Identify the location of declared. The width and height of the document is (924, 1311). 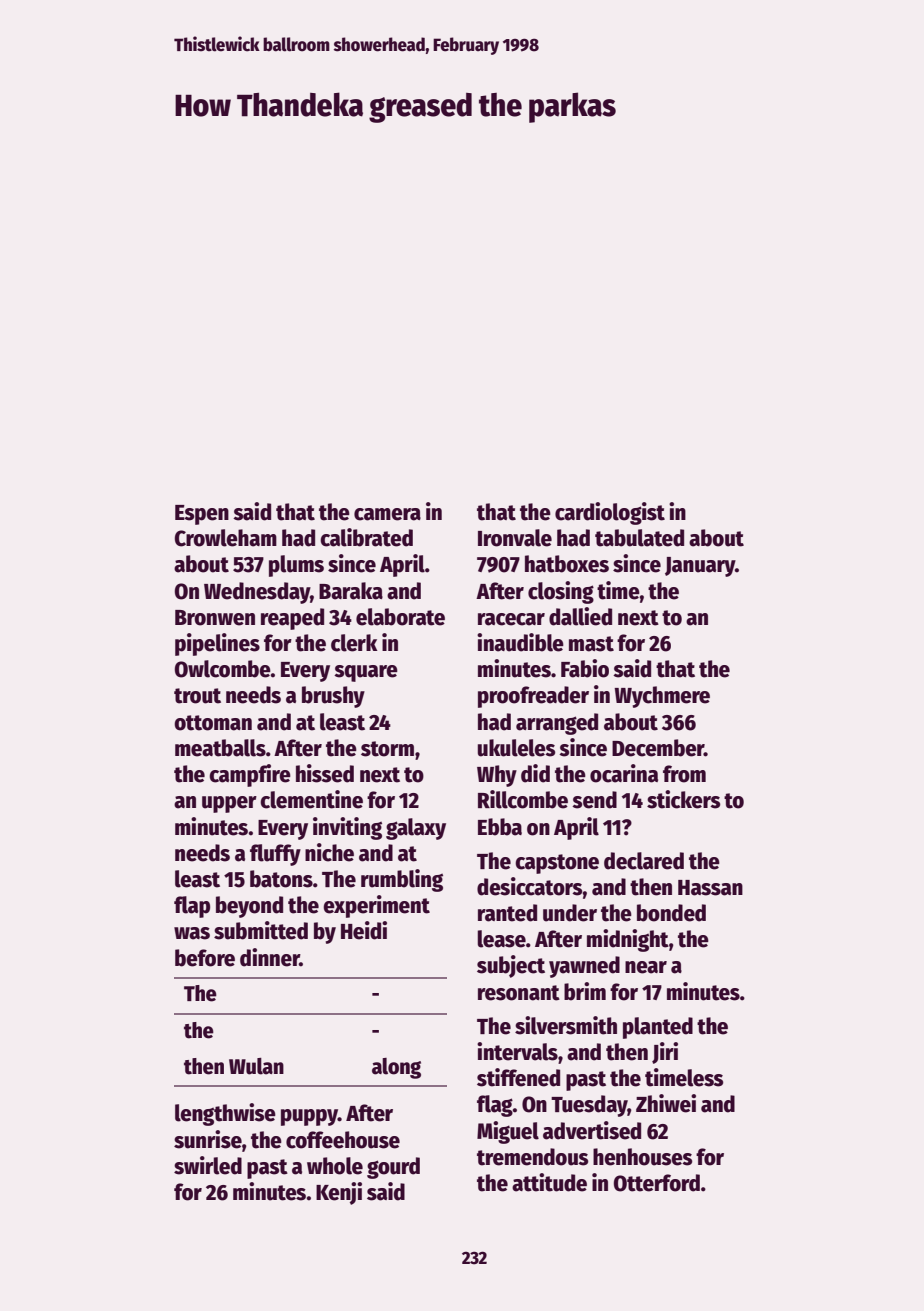
(644, 861).
